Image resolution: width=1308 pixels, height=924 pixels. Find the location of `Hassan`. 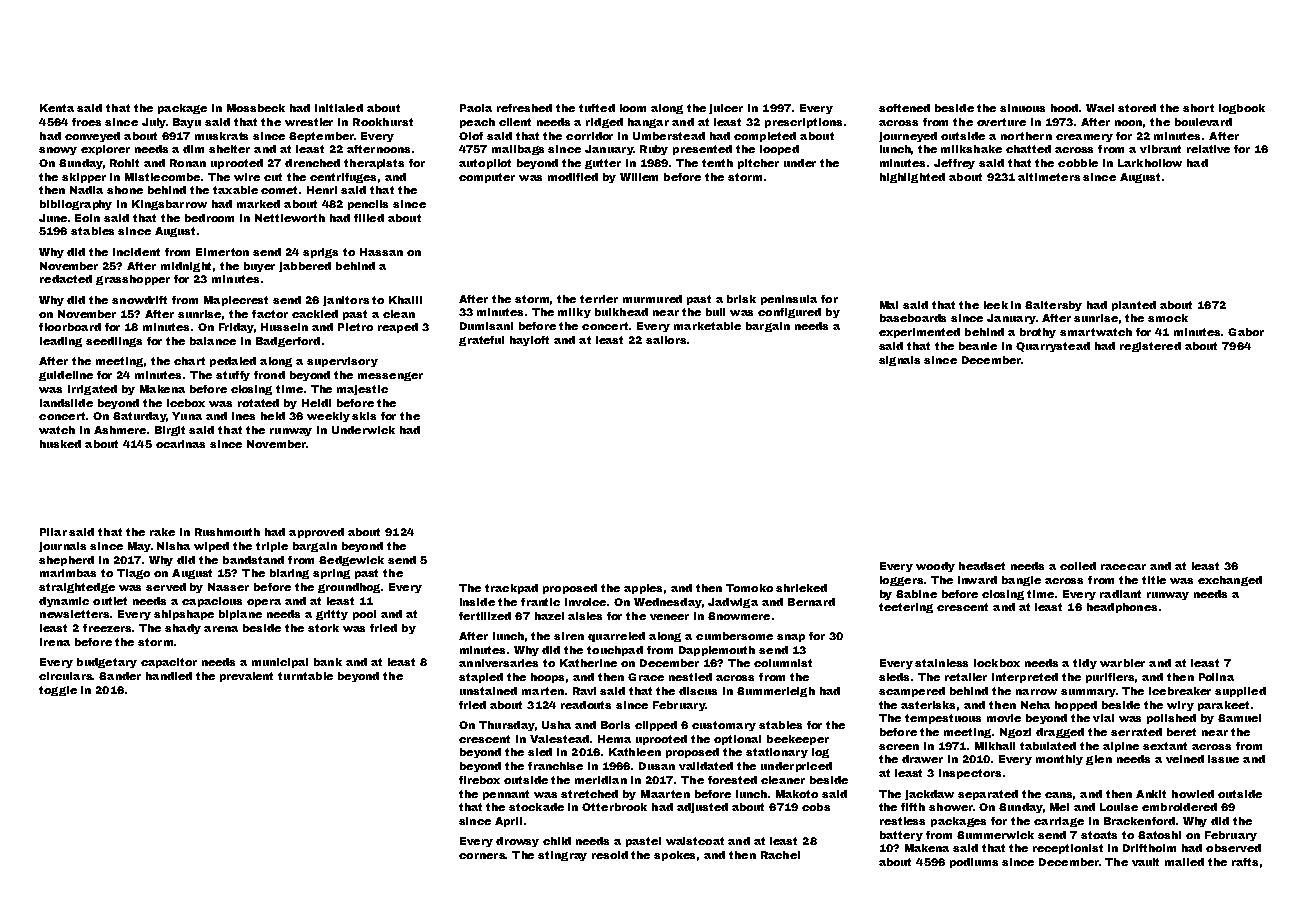

Hassan is located at coordinates (381, 252).
